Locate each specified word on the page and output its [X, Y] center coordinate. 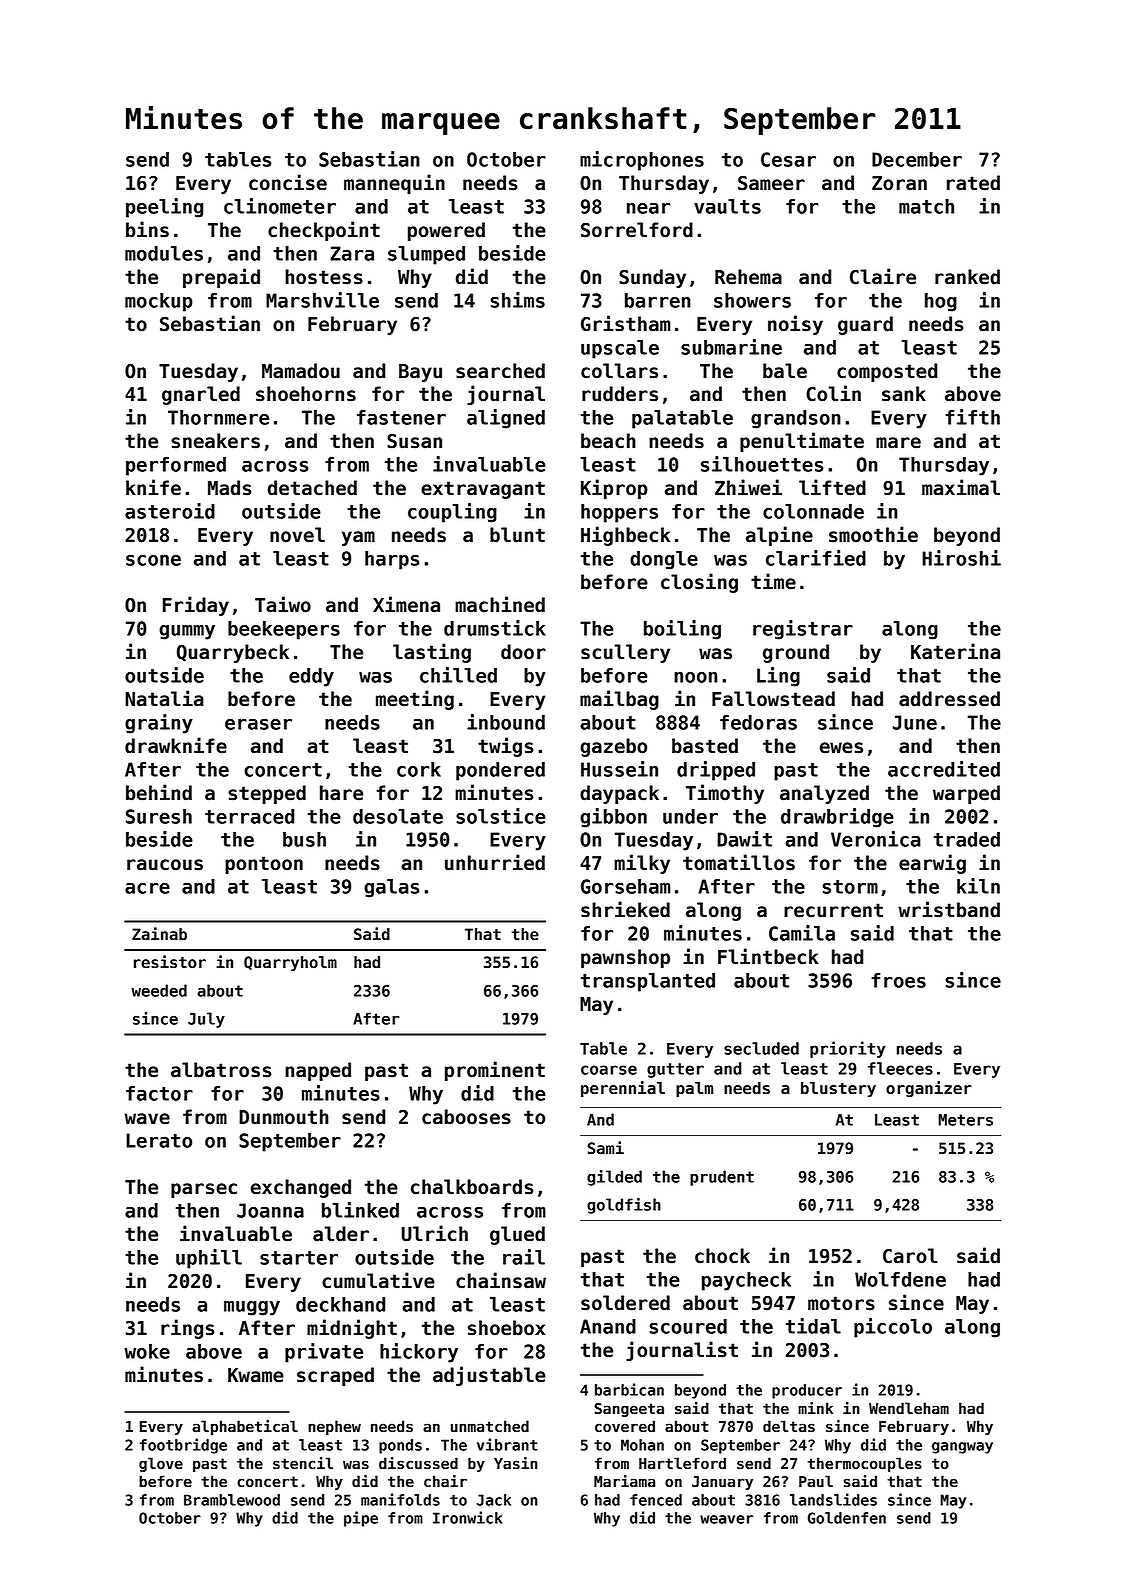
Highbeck [626, 536]
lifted [832, 487]
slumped [426, 255]
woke [147, 1351]
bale [785, 371]
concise [288, 182]
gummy [187, 632]
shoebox [506, 1328]
